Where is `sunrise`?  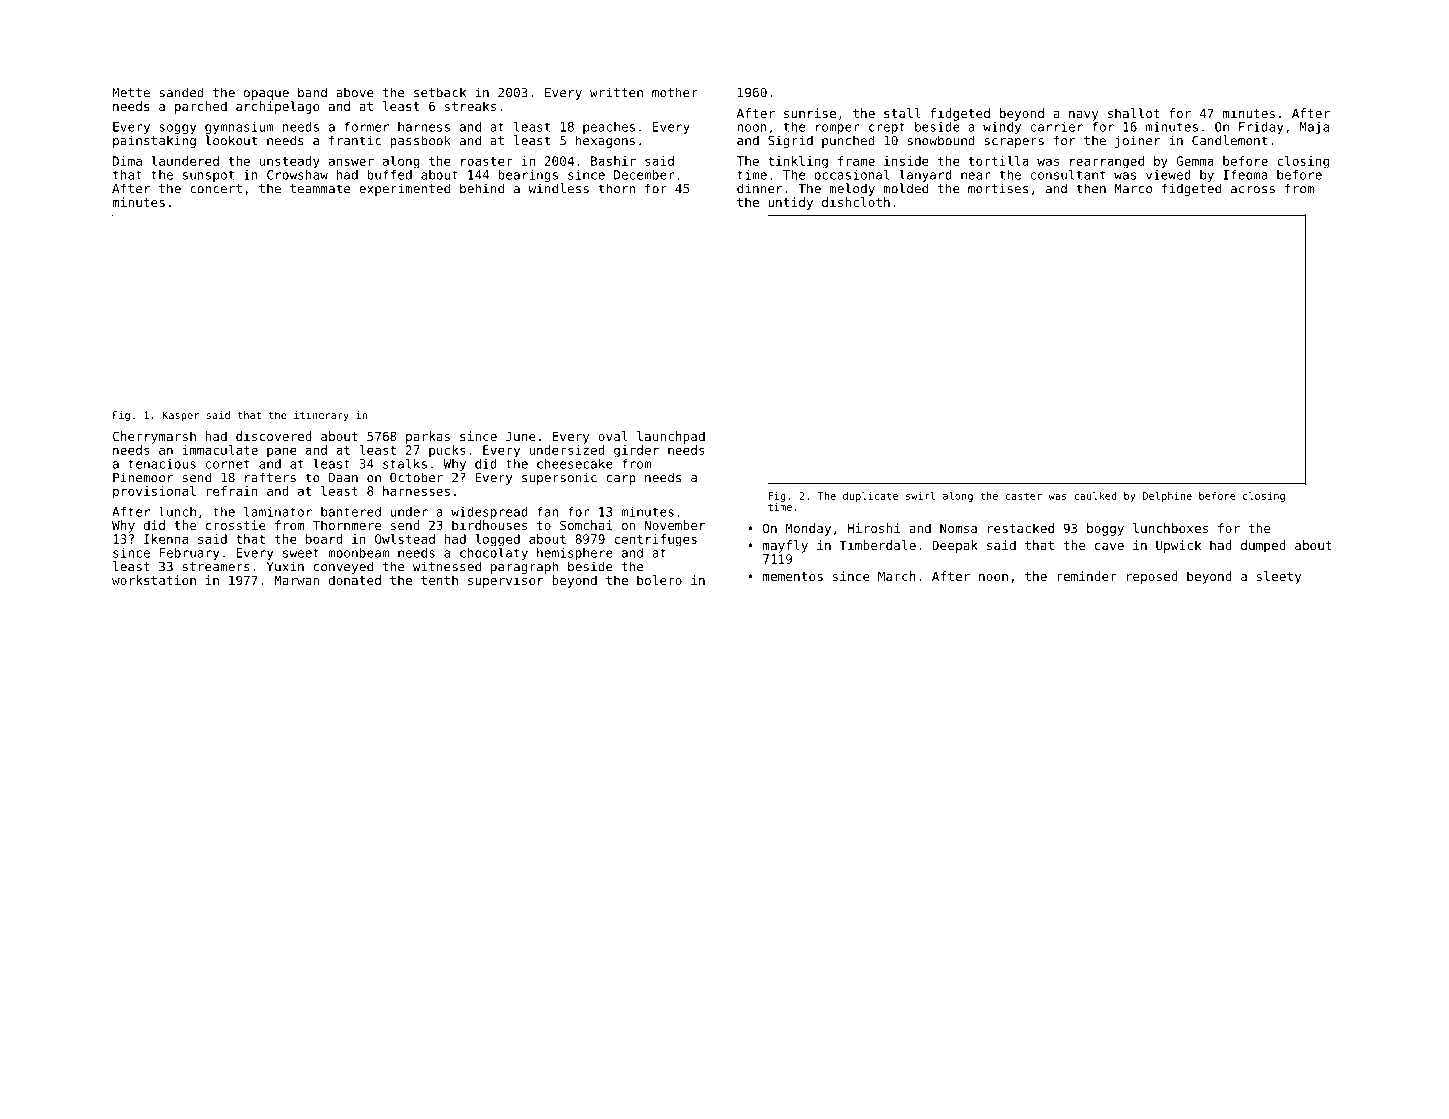
sunrise is located at coordinates (810, 113).
